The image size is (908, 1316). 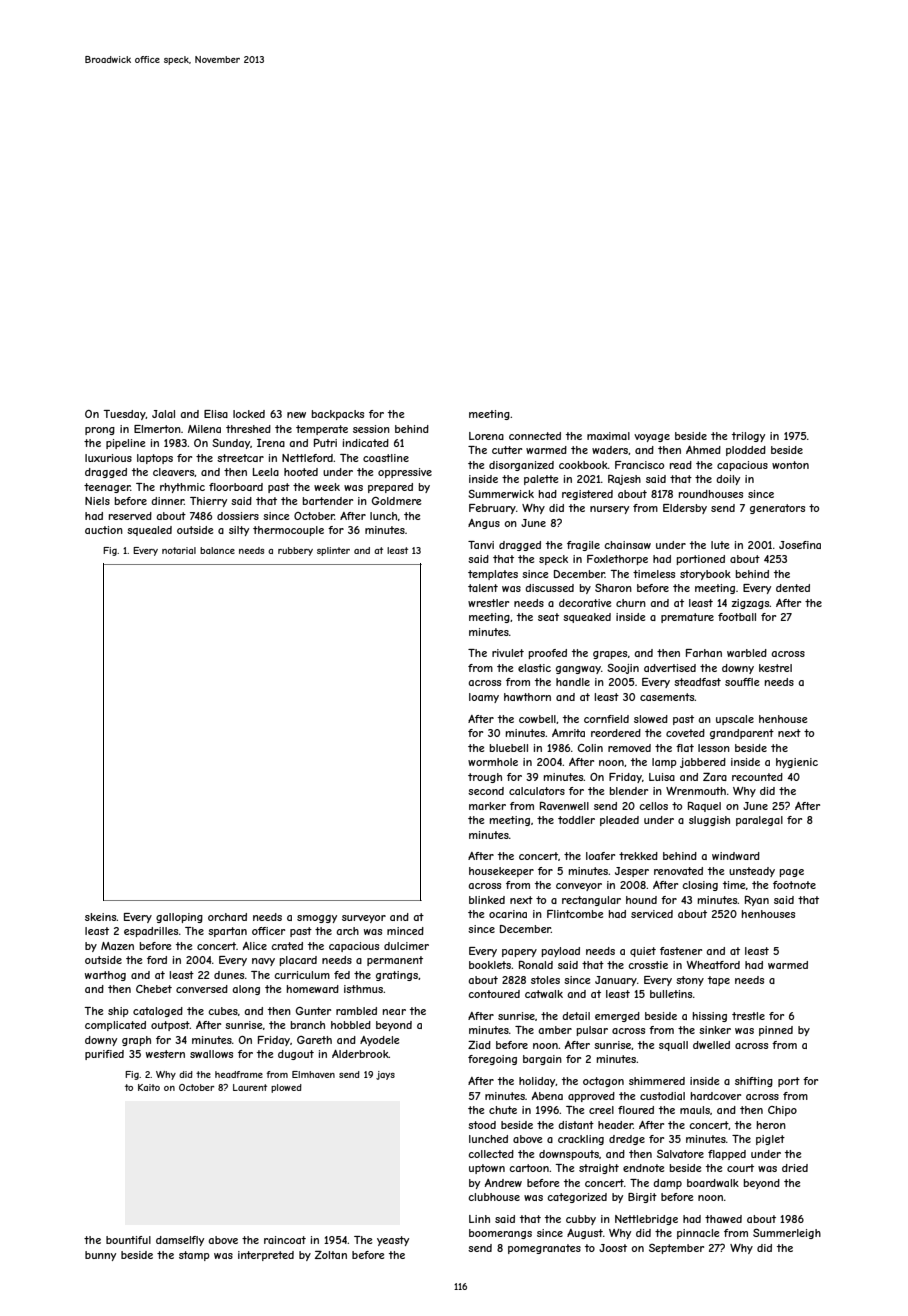 What do you see at coordinates (333, 551) in the page?
I see `splinter` at bounding box center [333, 551].
